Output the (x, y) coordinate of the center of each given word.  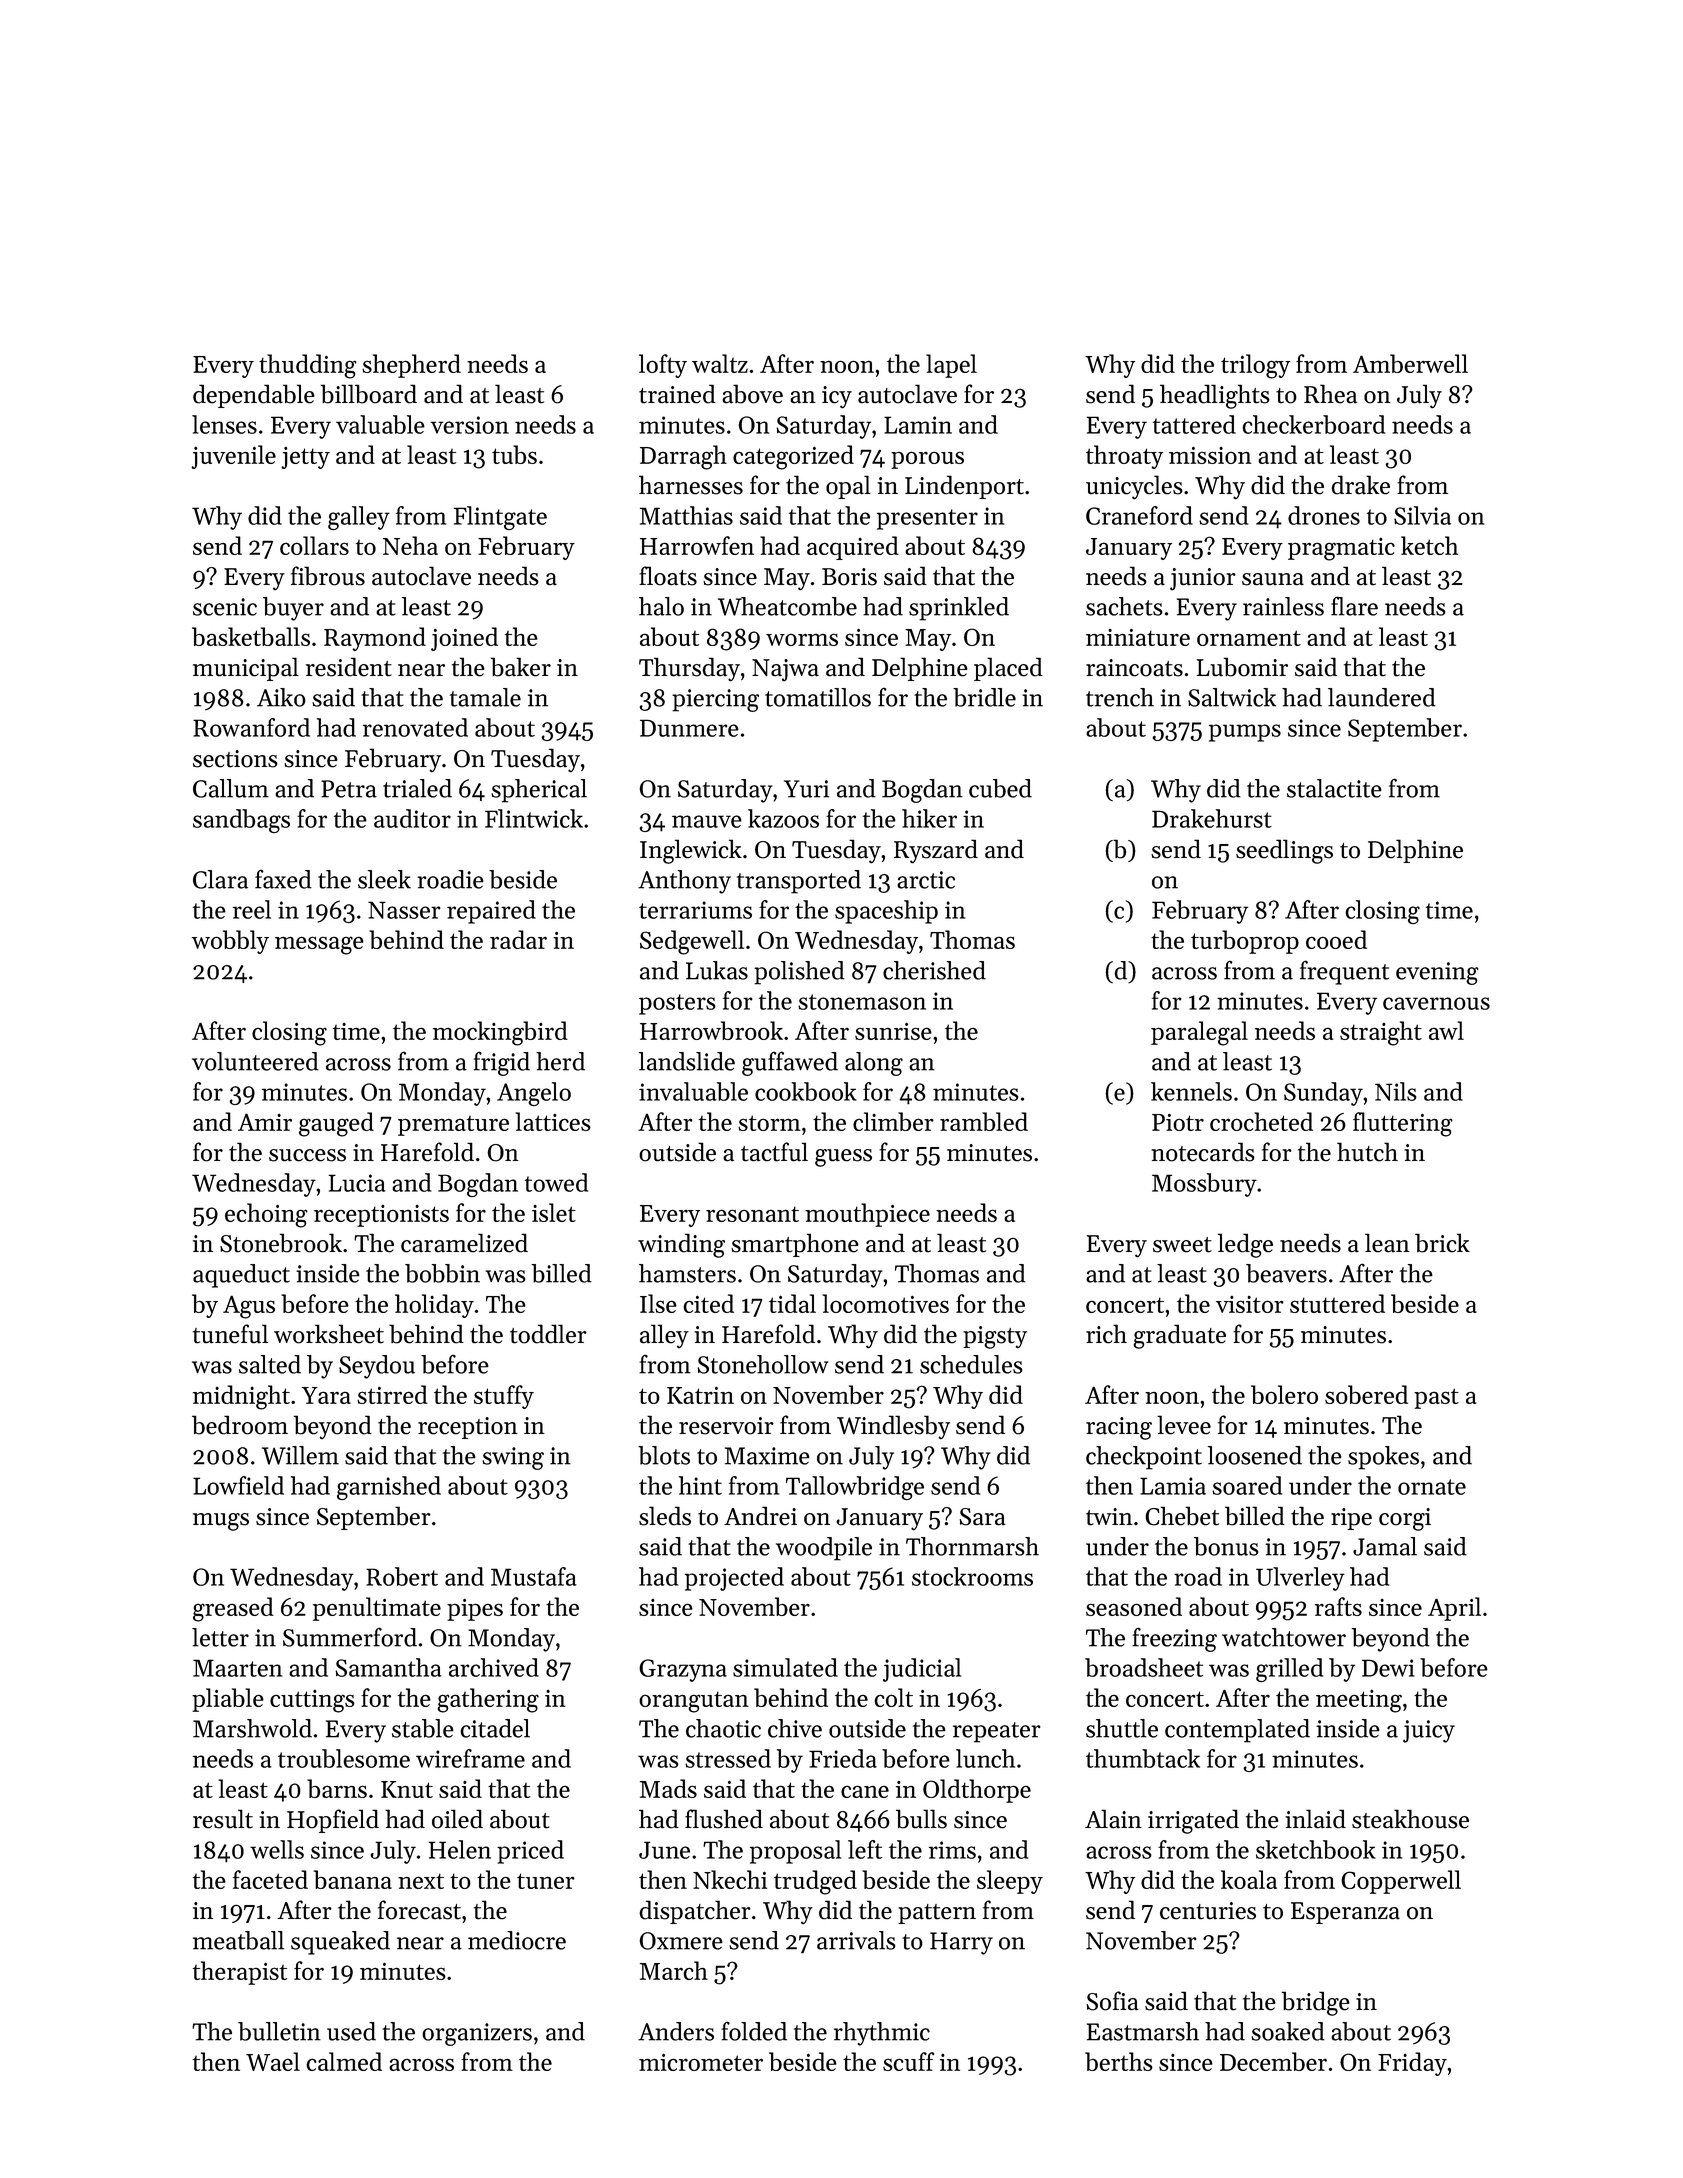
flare (1354, 606)
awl (1446, 1030)
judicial (922, 1670)
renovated (415, 727)
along (874, 1064)
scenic (225, 607)
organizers (477, 2034)
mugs (221, 1522)
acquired (853, 548)
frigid (501, 1063)
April (1454, 1609)
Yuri (806, 789)
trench (1120, 697)
